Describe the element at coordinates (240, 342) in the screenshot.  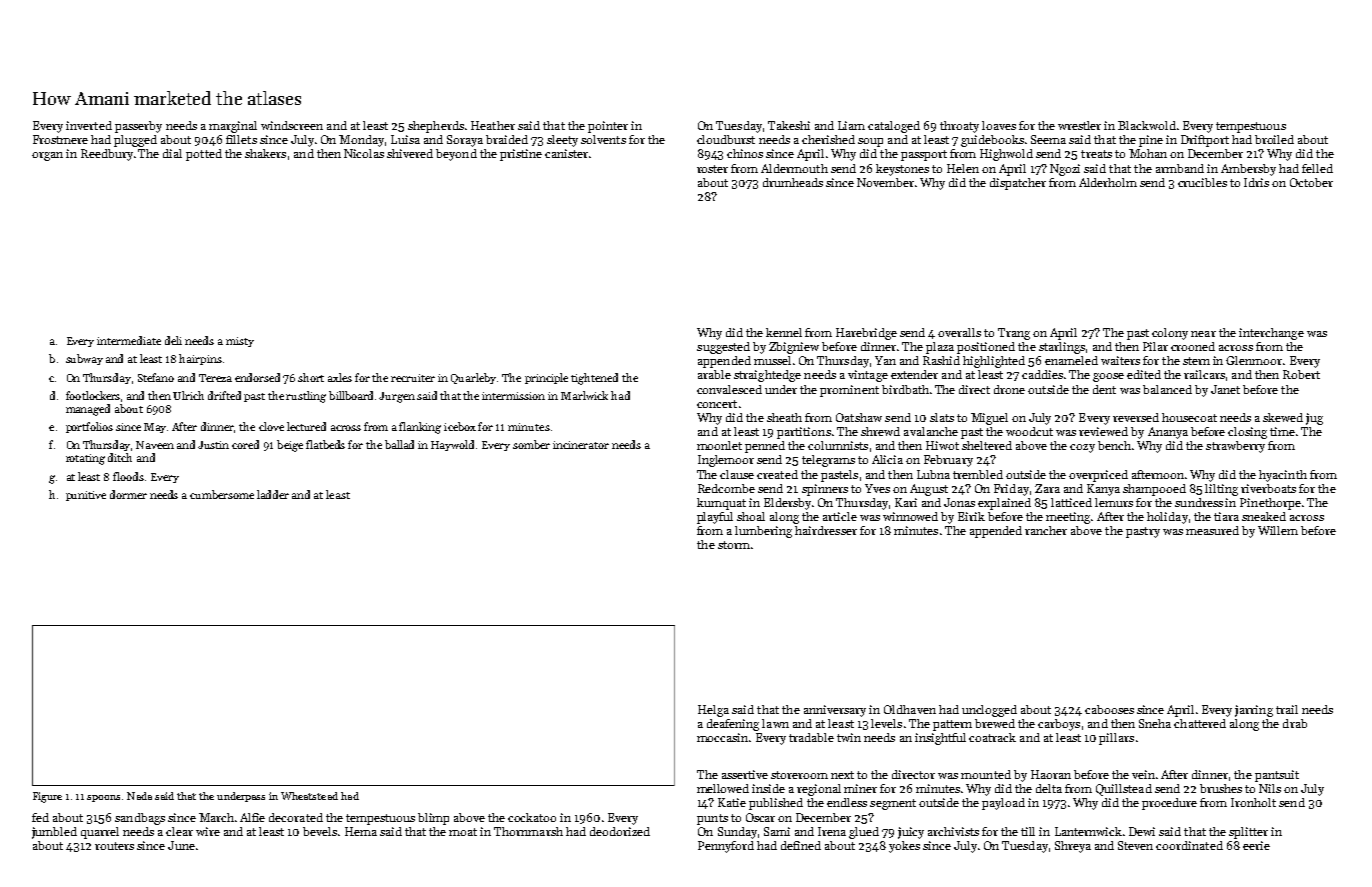
I see `misty` at that location.
